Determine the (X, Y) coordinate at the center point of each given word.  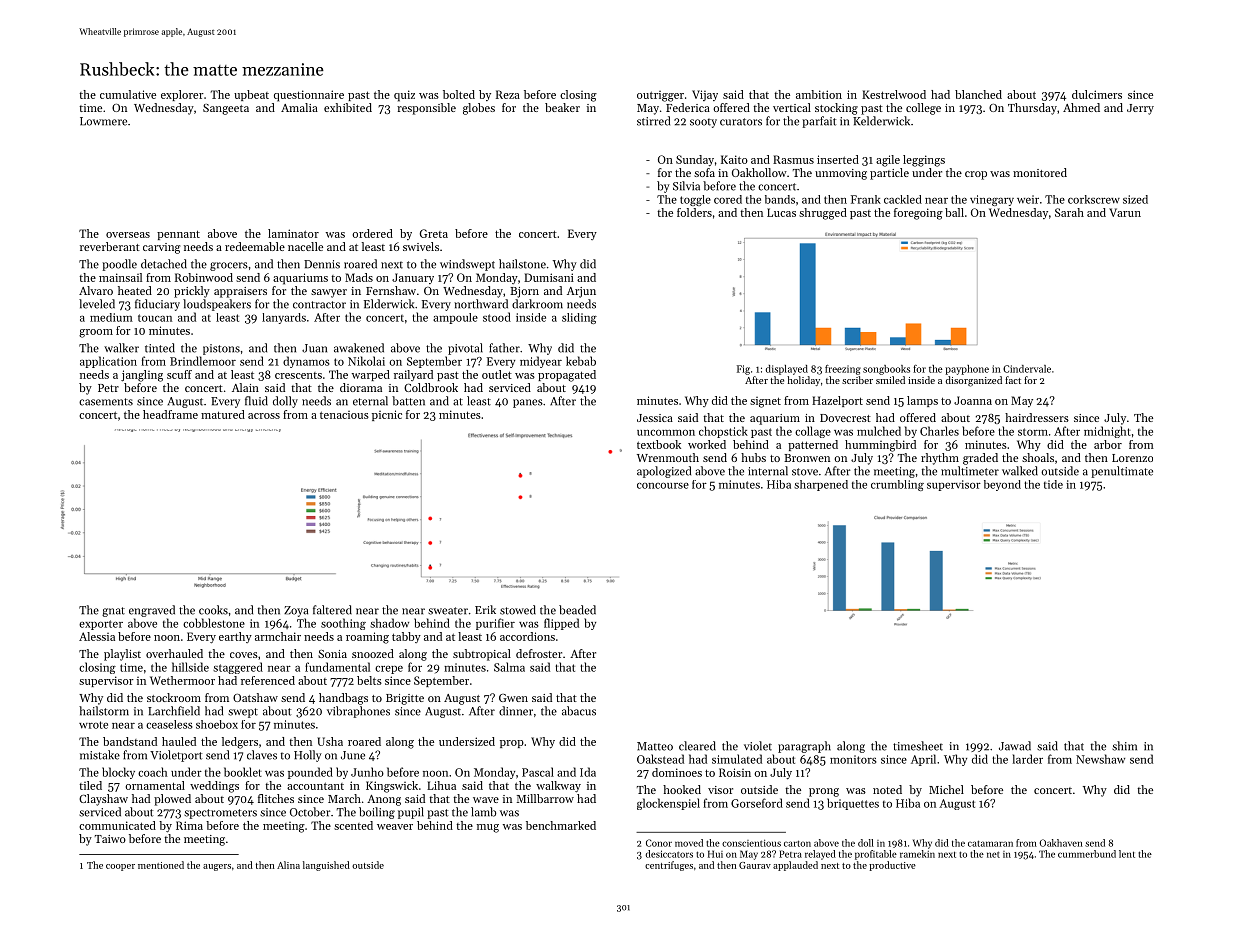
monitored (1040, 172)
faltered (332, 610)
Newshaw (1100, 759)
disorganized (973, 381)
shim (1124, 746)
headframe (170, 414)
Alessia (97, 636)
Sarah (1069, 212)
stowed (518, 610)
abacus (579, 711)
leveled (97, 304)
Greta (434, 233)
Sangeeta (226, 109)
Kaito (734, 159)
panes (528, 403)
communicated (117, 825)
